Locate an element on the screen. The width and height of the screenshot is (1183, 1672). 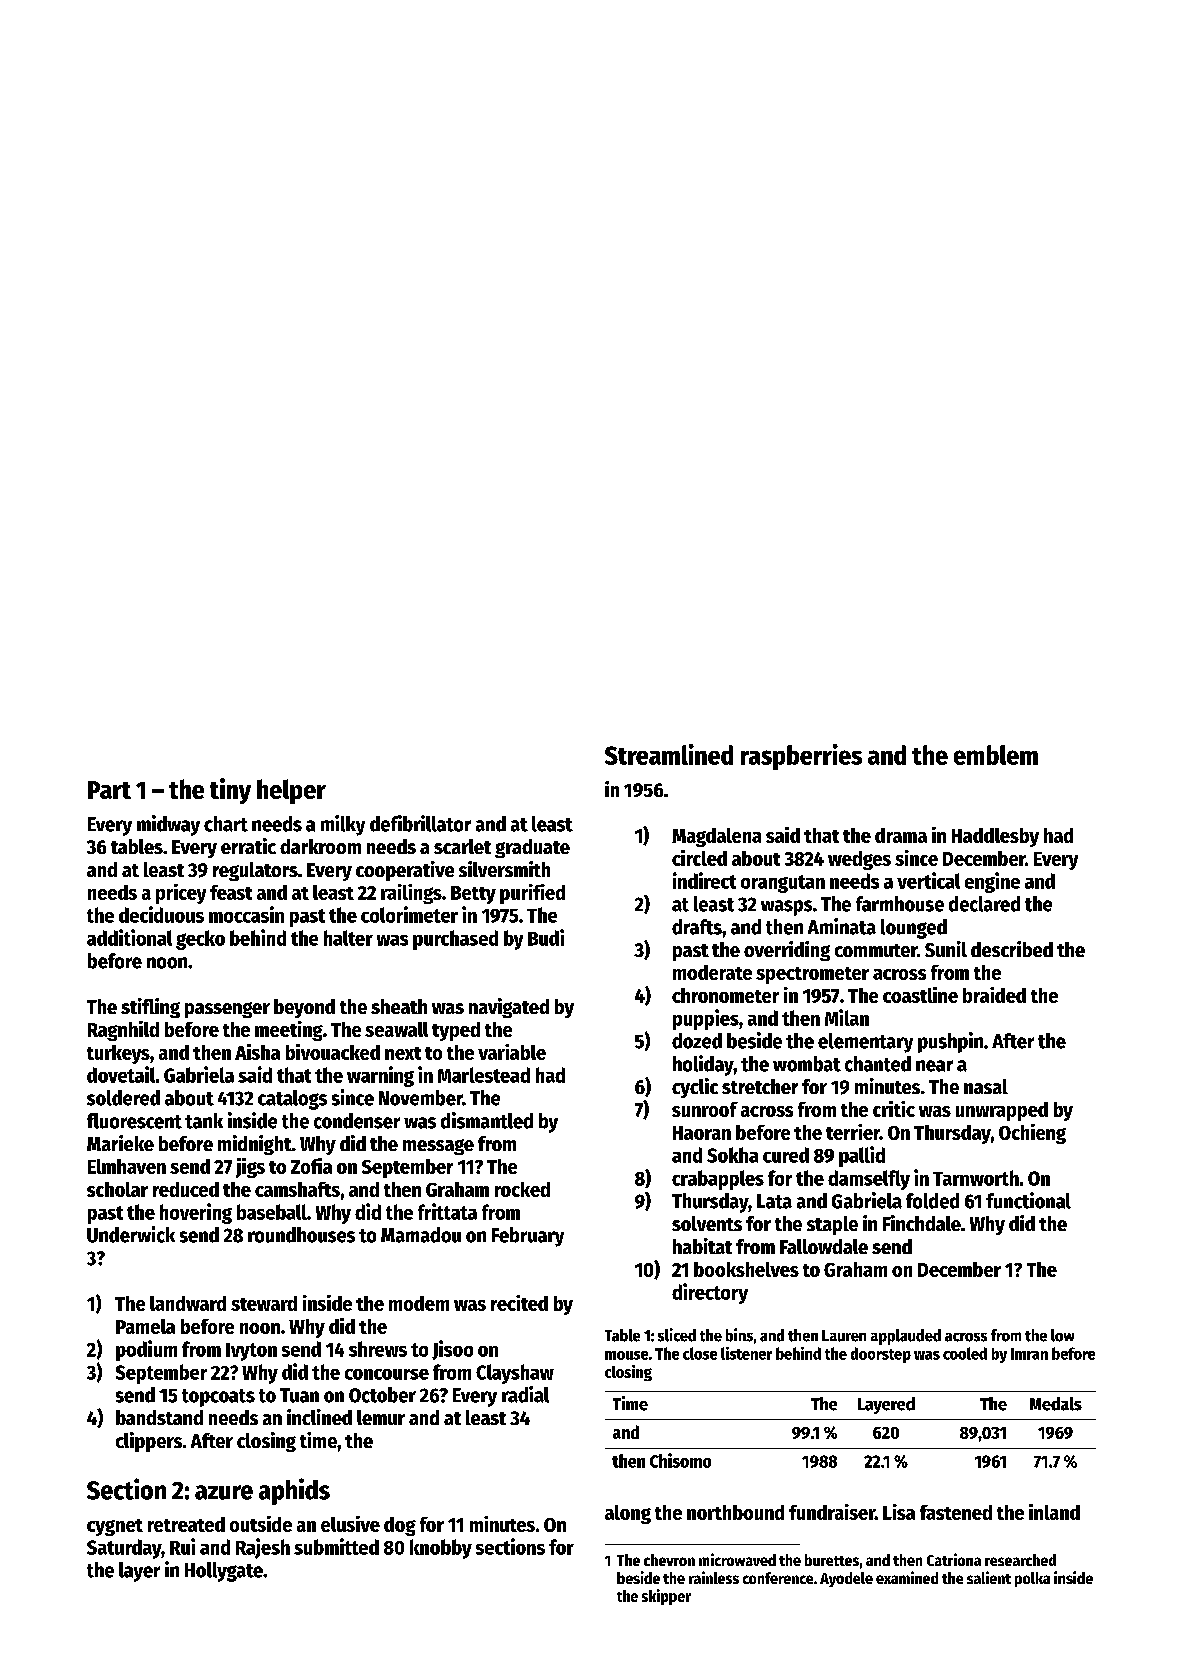
drafts is located at coordinates (697, 927).
